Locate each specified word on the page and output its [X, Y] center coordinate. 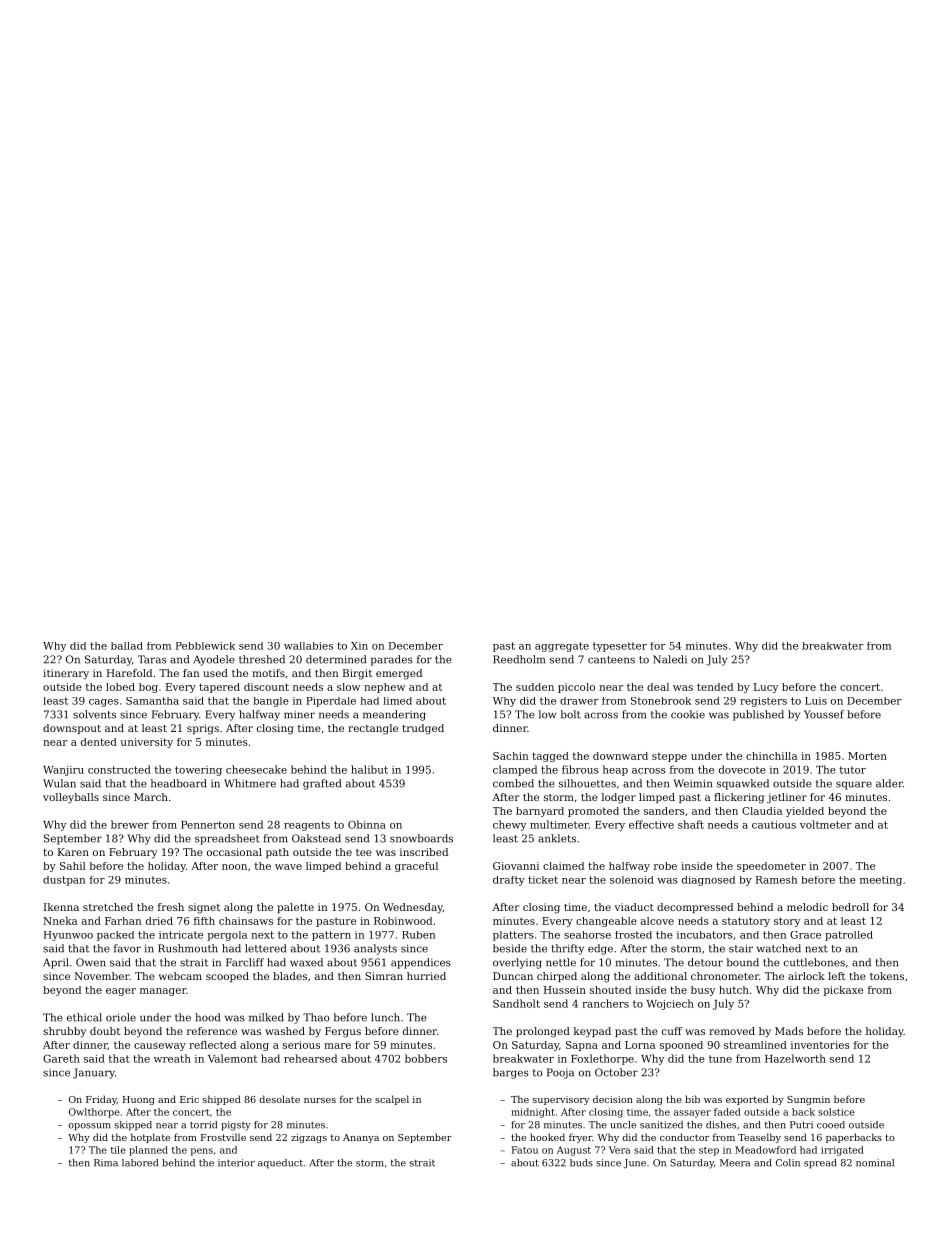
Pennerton [208, 825]
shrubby [64, 1032]
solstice [836, 1112]
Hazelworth [795, 1058]
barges [511, 1073]
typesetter [620, 647]
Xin [359, 646]
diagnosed [708, 881]
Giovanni [516, 866]
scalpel [392, 1100]
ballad [127, 646]
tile [118, 1150]
